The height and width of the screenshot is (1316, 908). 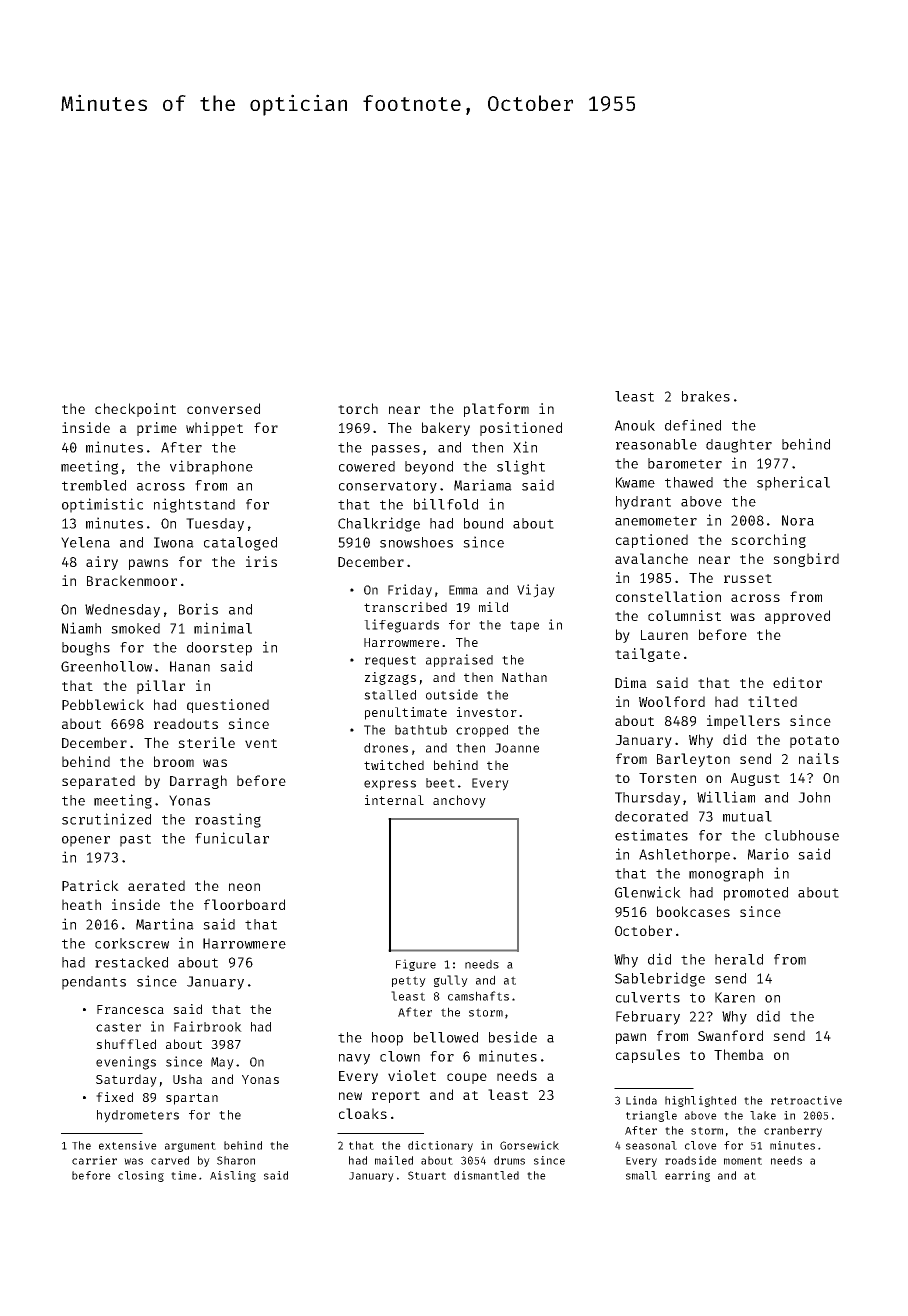 What do you see at coordinates (135, 628) in the screenshot?
I see `smoked` at bounding box center [135, 628].
